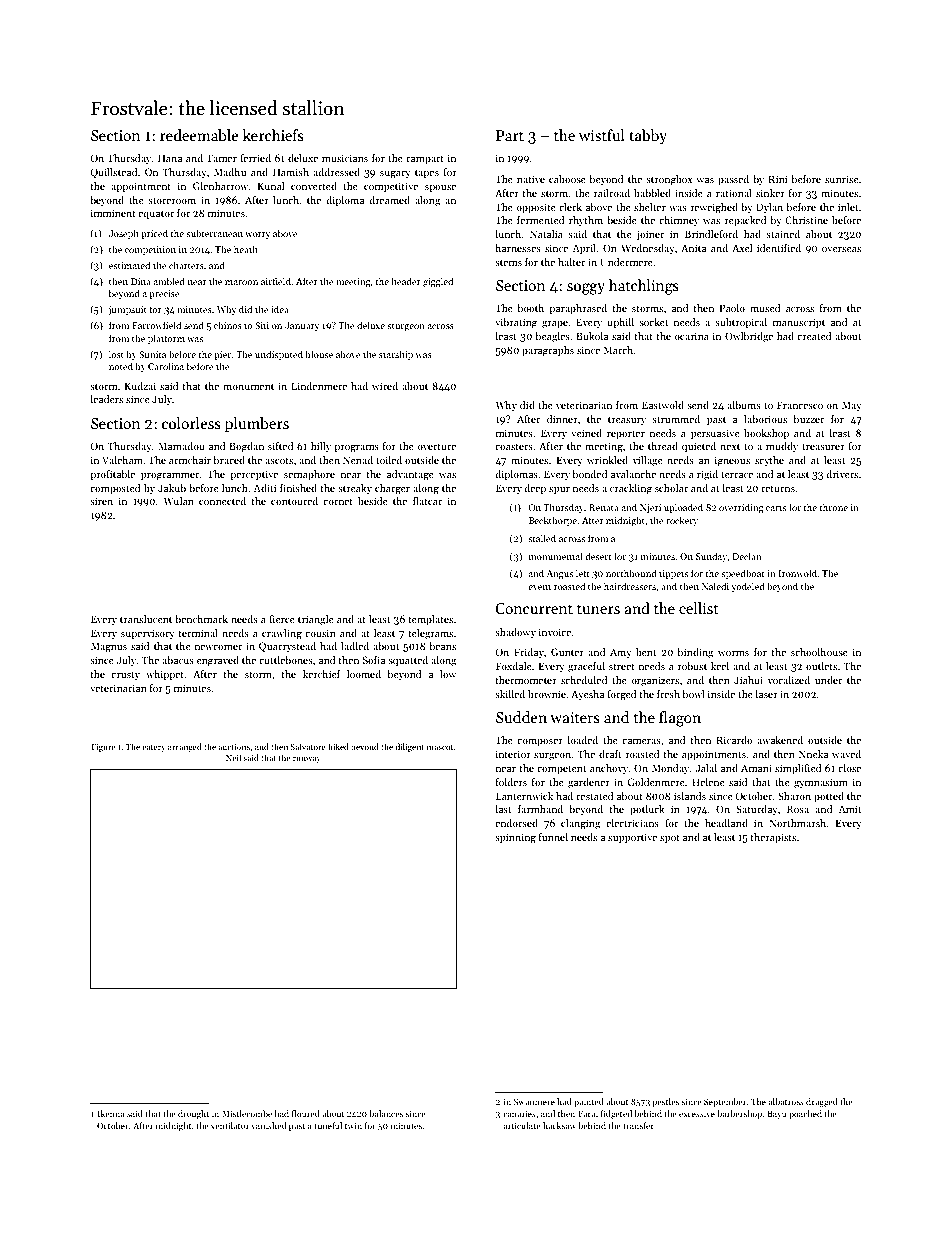 The width and height of the screenshot is (952, 1233). What do you see at coordinates (111, 1113) in the screenshot?
I see `Ikenna` at bounding box center [111, 1113].
